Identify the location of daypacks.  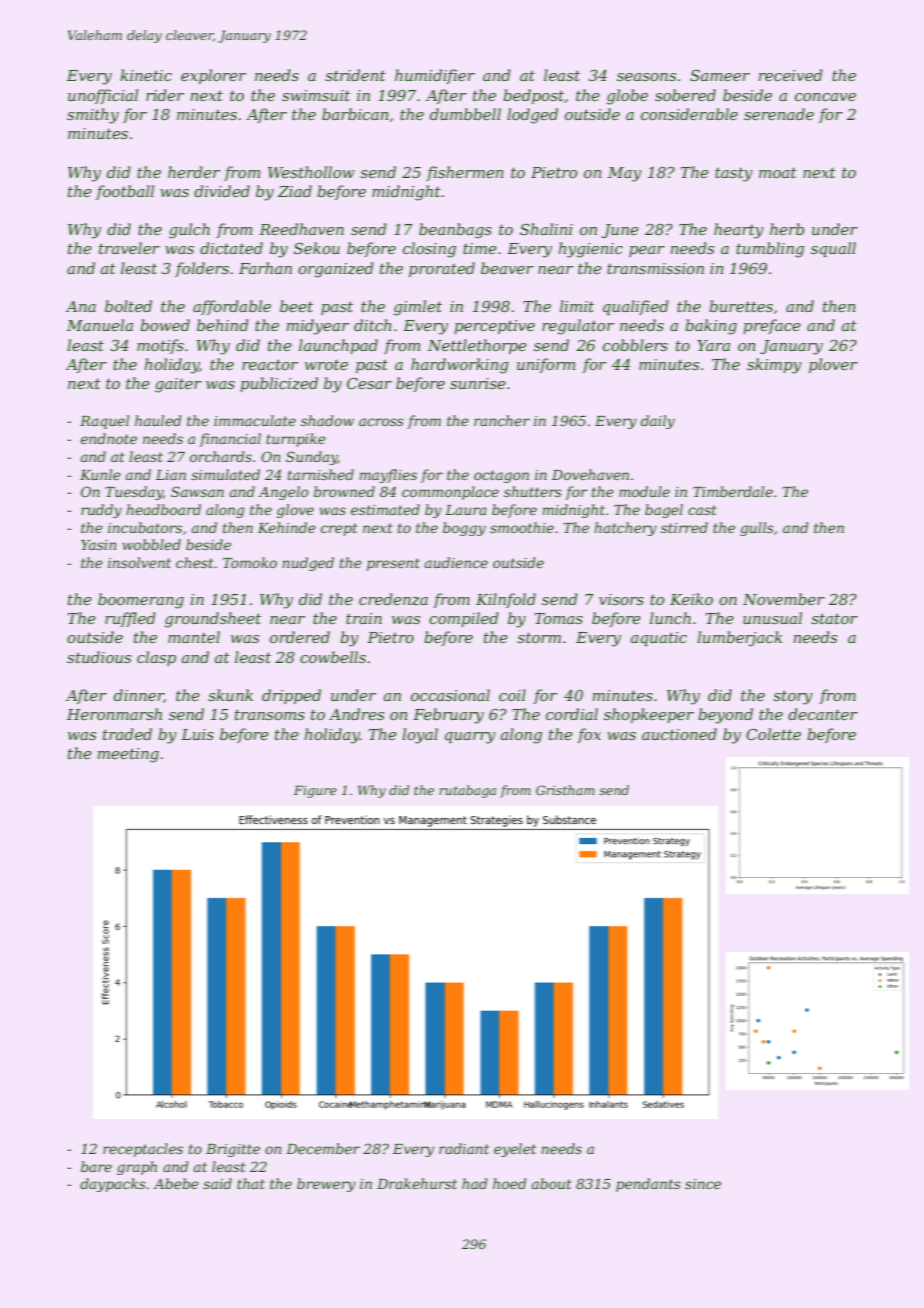
(113, 1185).
